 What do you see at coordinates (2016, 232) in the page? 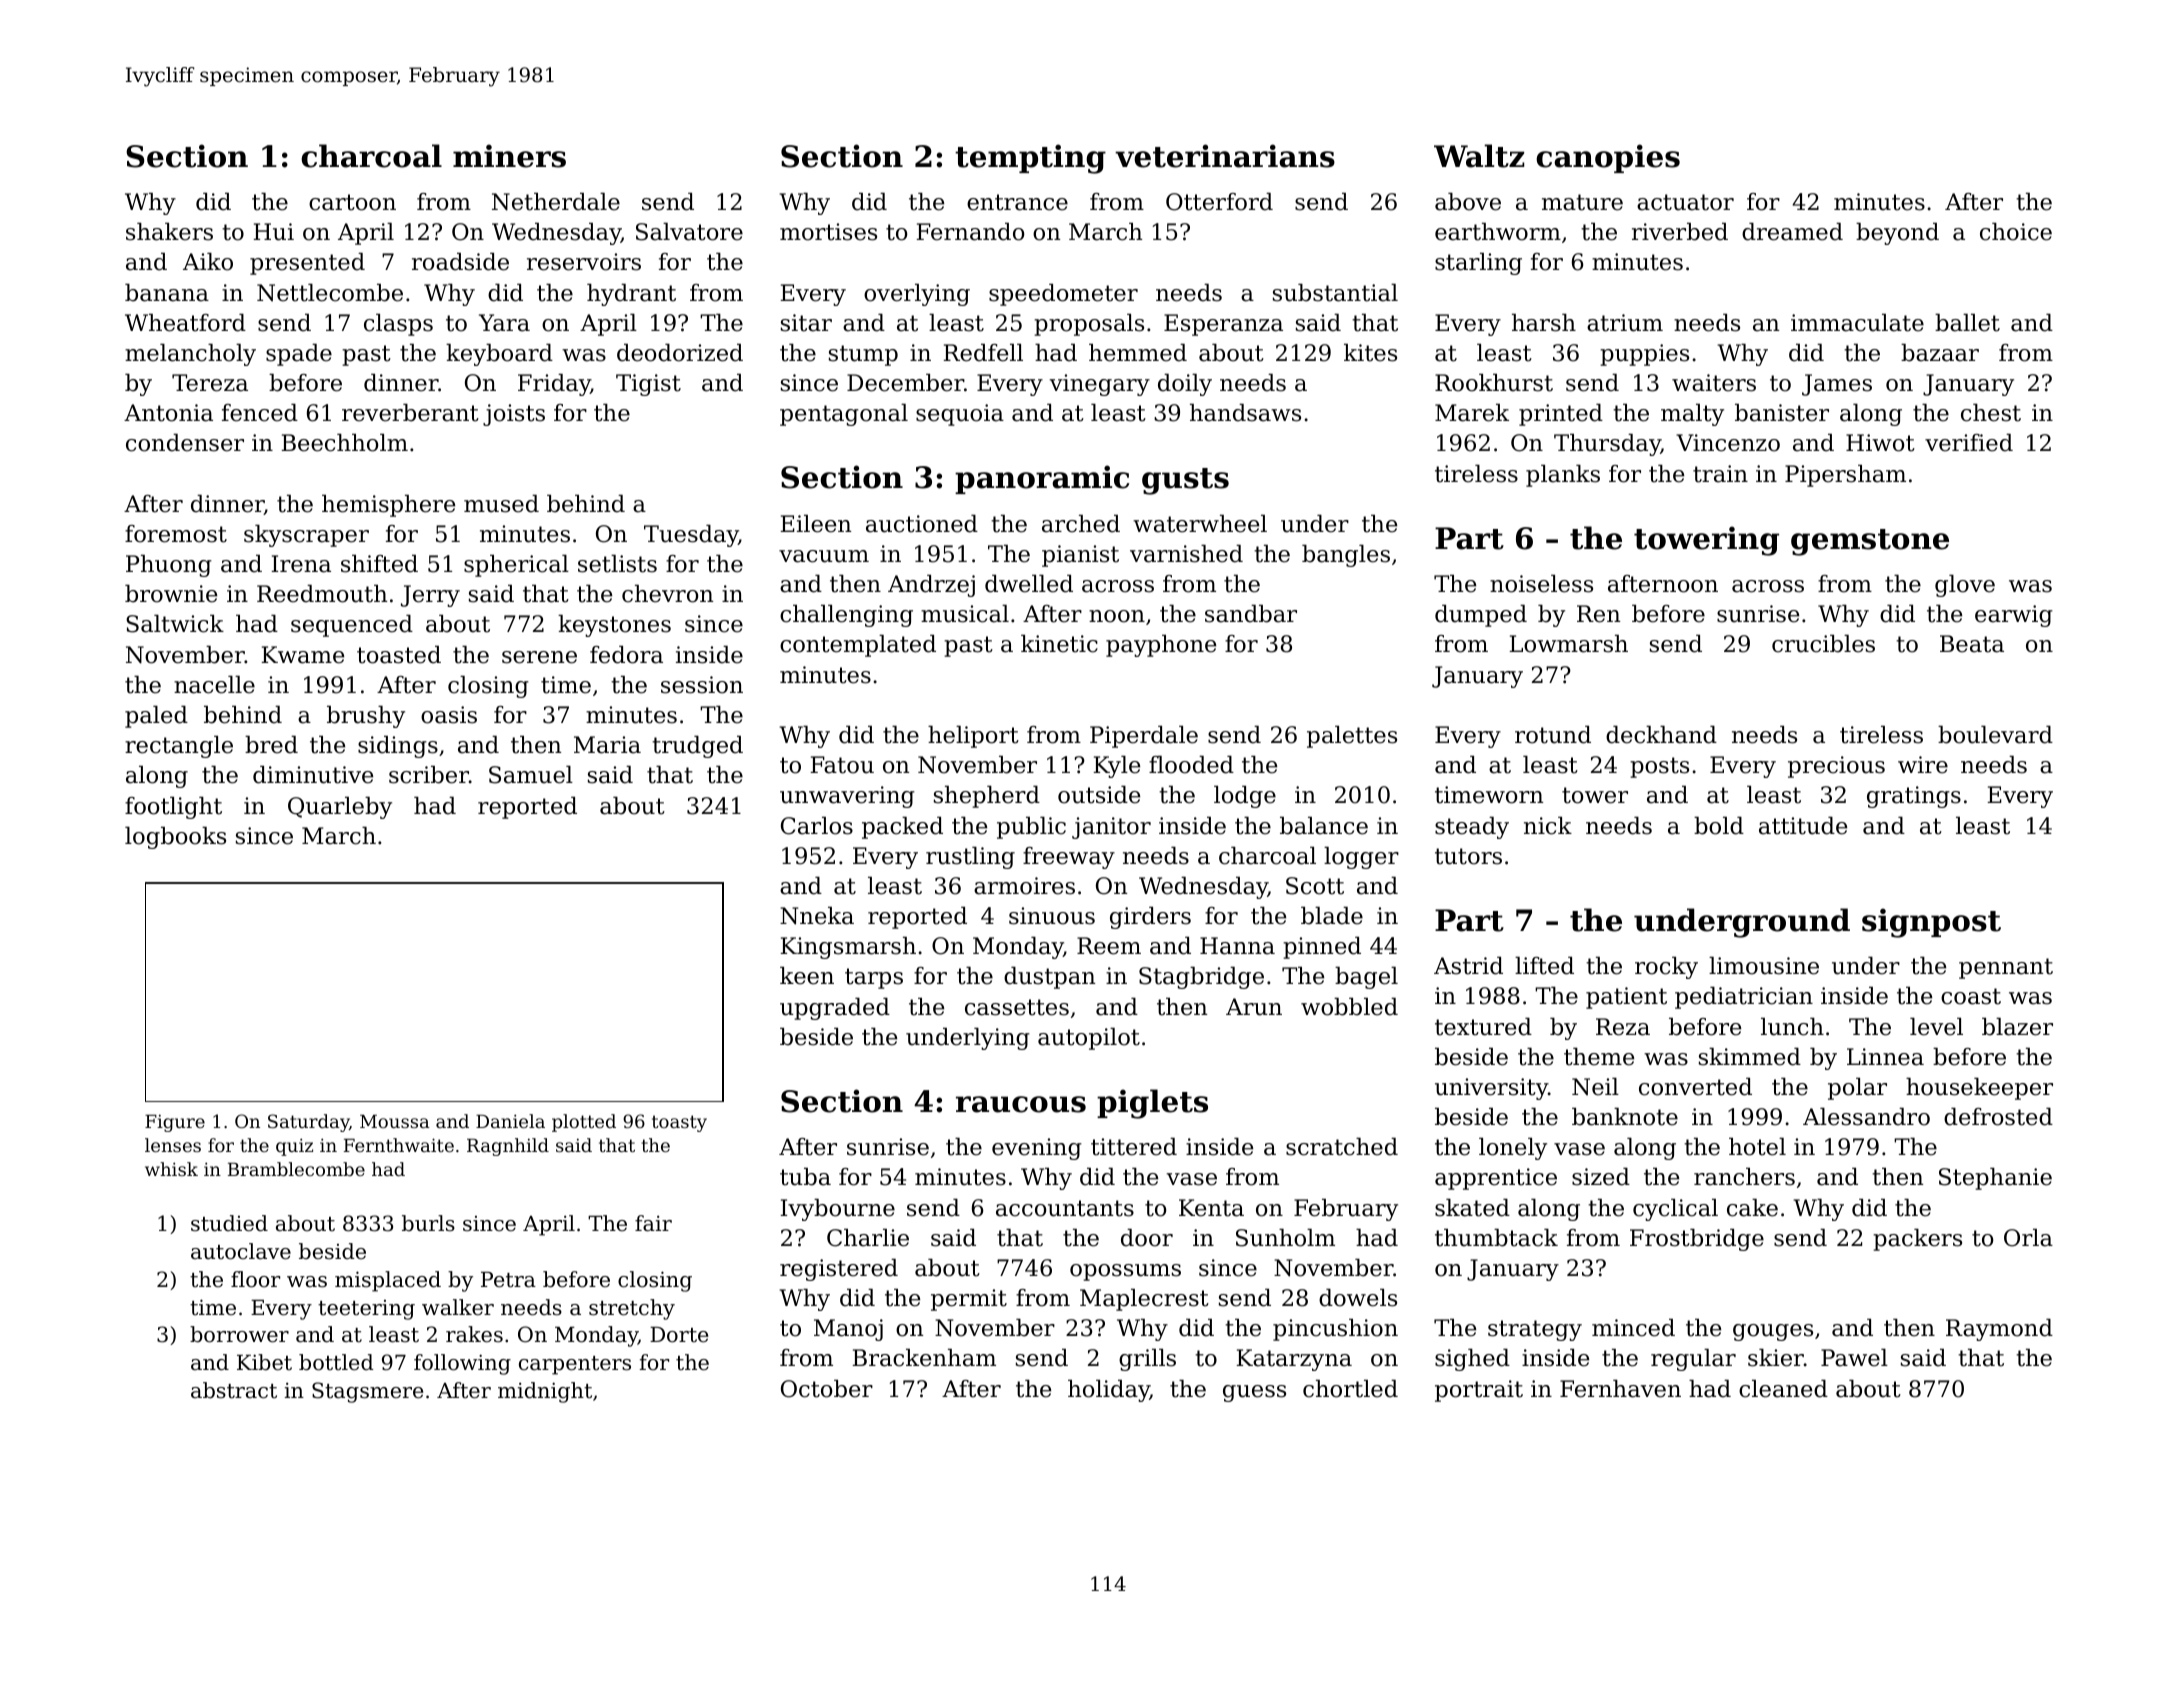
I see `choice` at bounding box center [2016, 232].
